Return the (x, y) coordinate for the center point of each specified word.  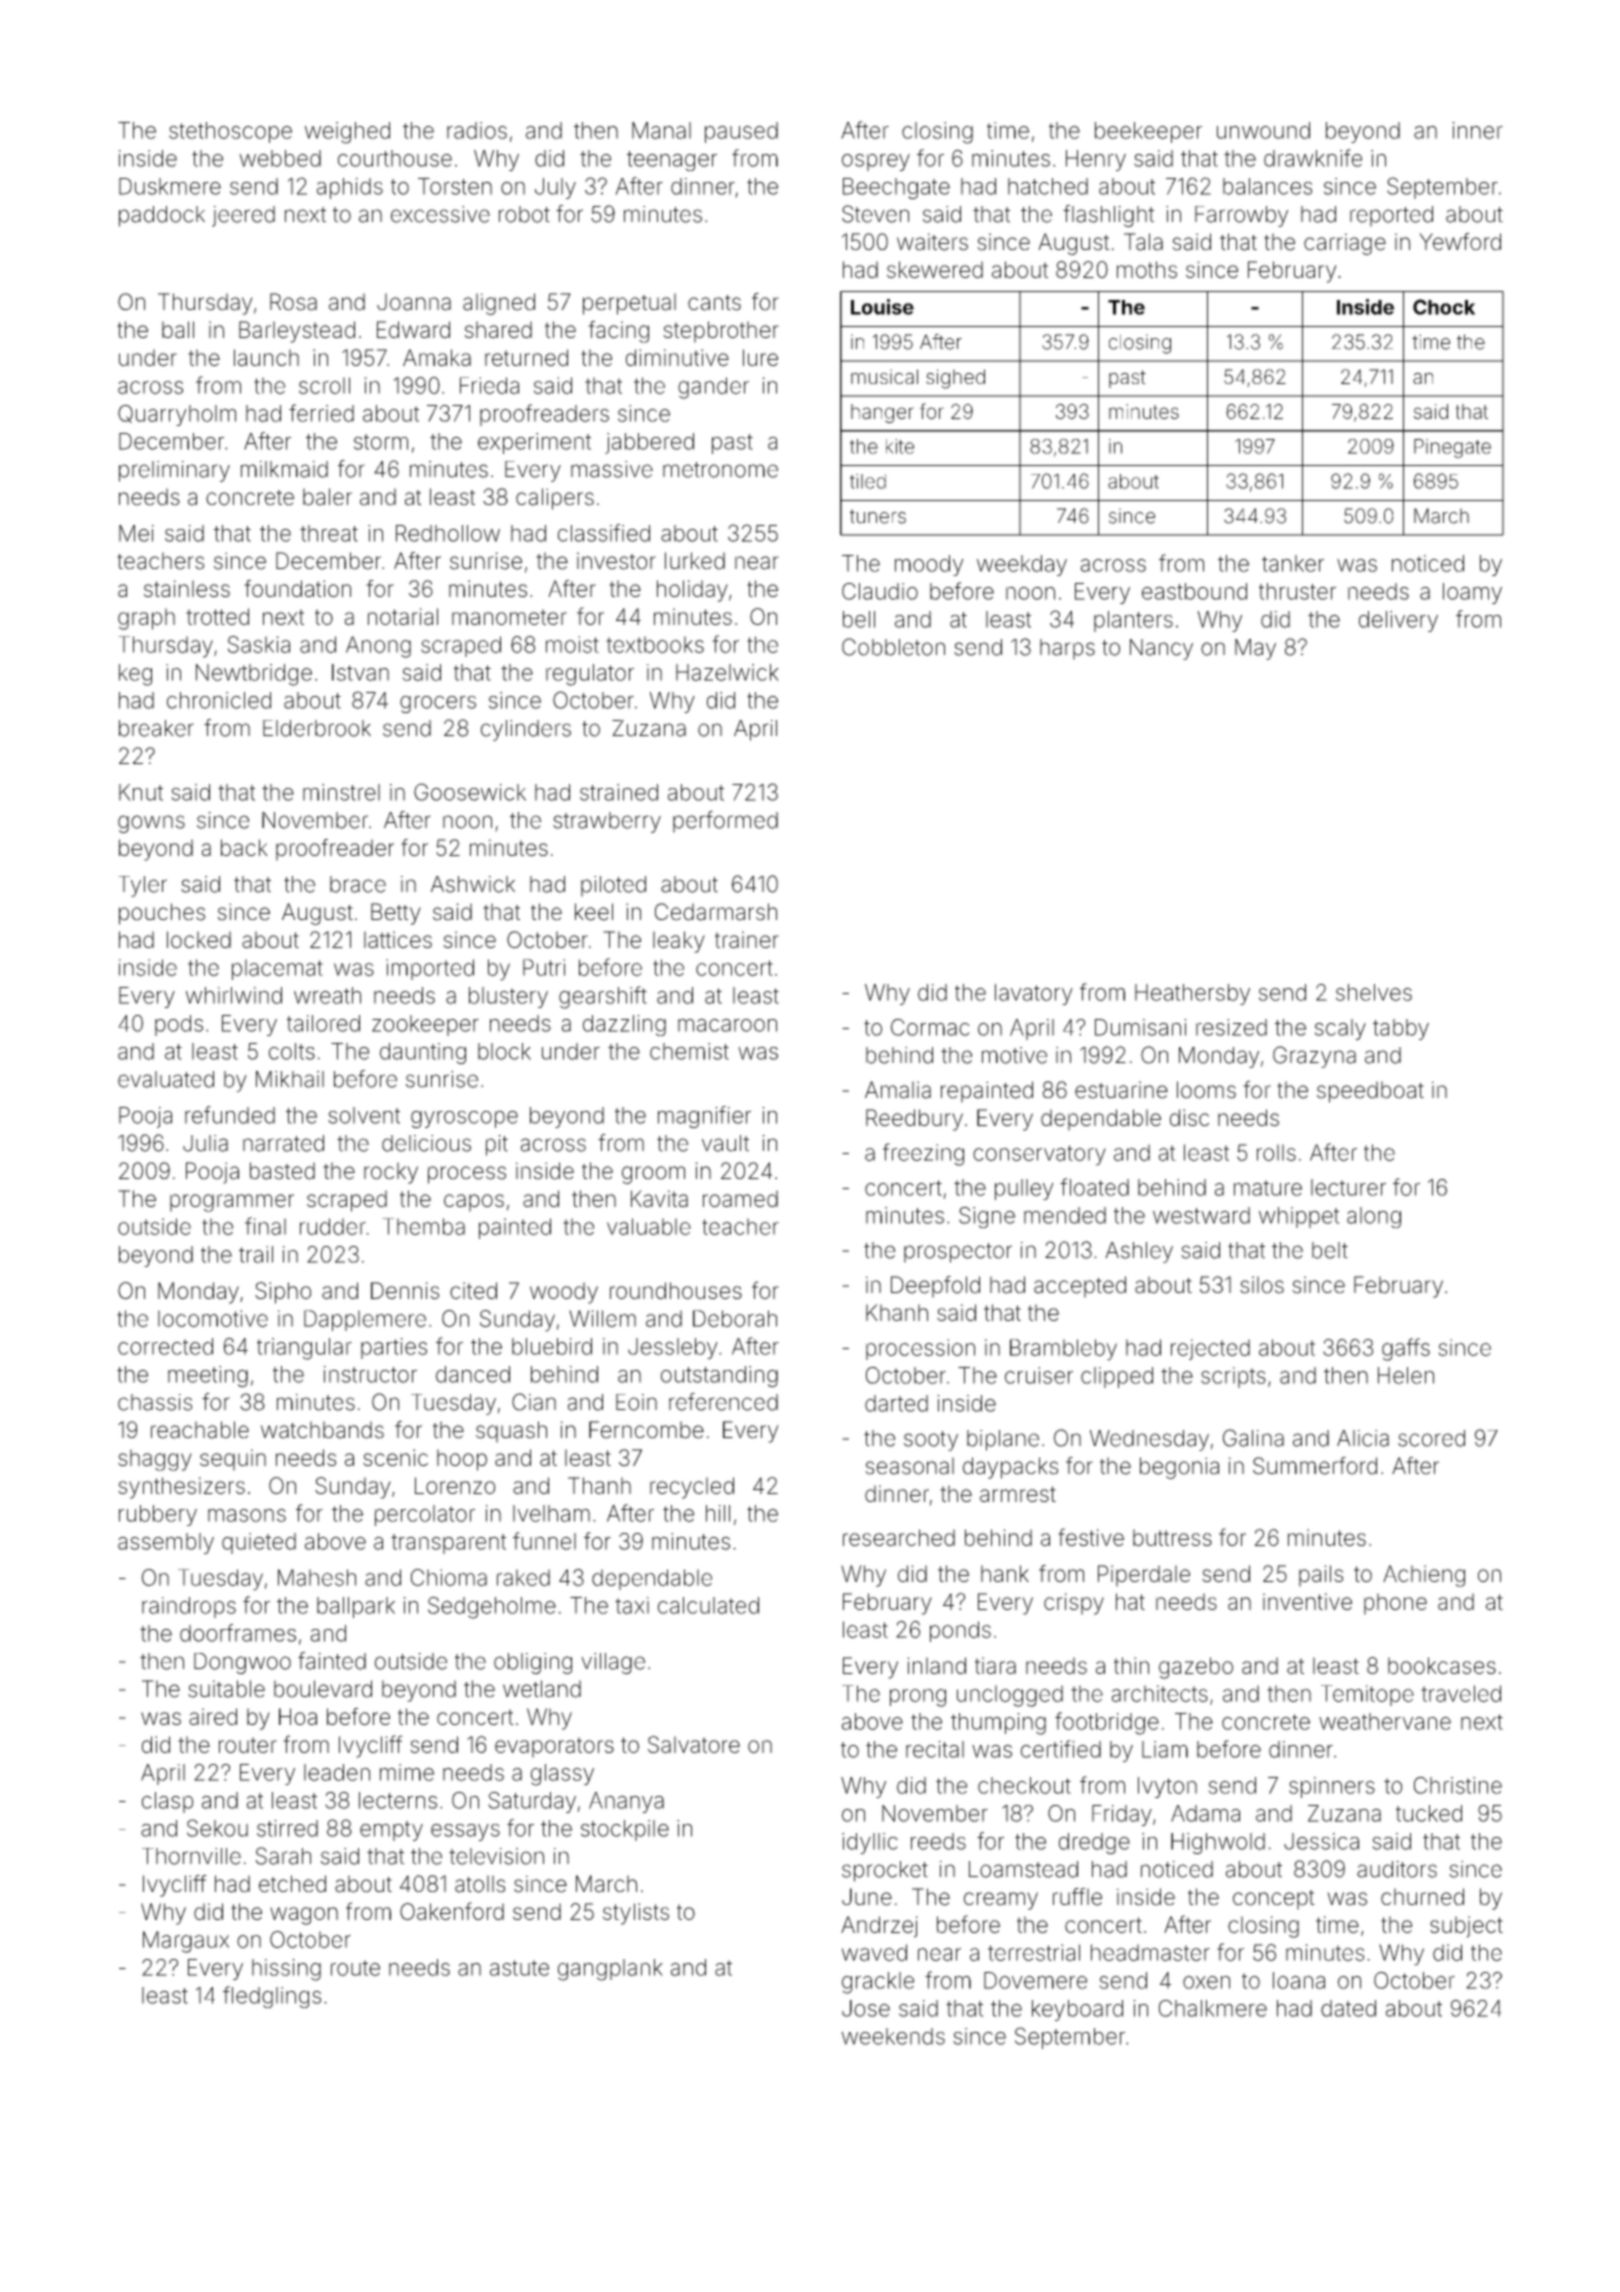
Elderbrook (317, 728)
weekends (893, 2036)
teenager (672, 161)
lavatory (1034, 994)
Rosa (293, 302)
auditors (1397, 1869)
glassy (562, 1775)
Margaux (186, 1942)
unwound (1263, 130)
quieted (259, 1543)
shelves (1374, 992)
